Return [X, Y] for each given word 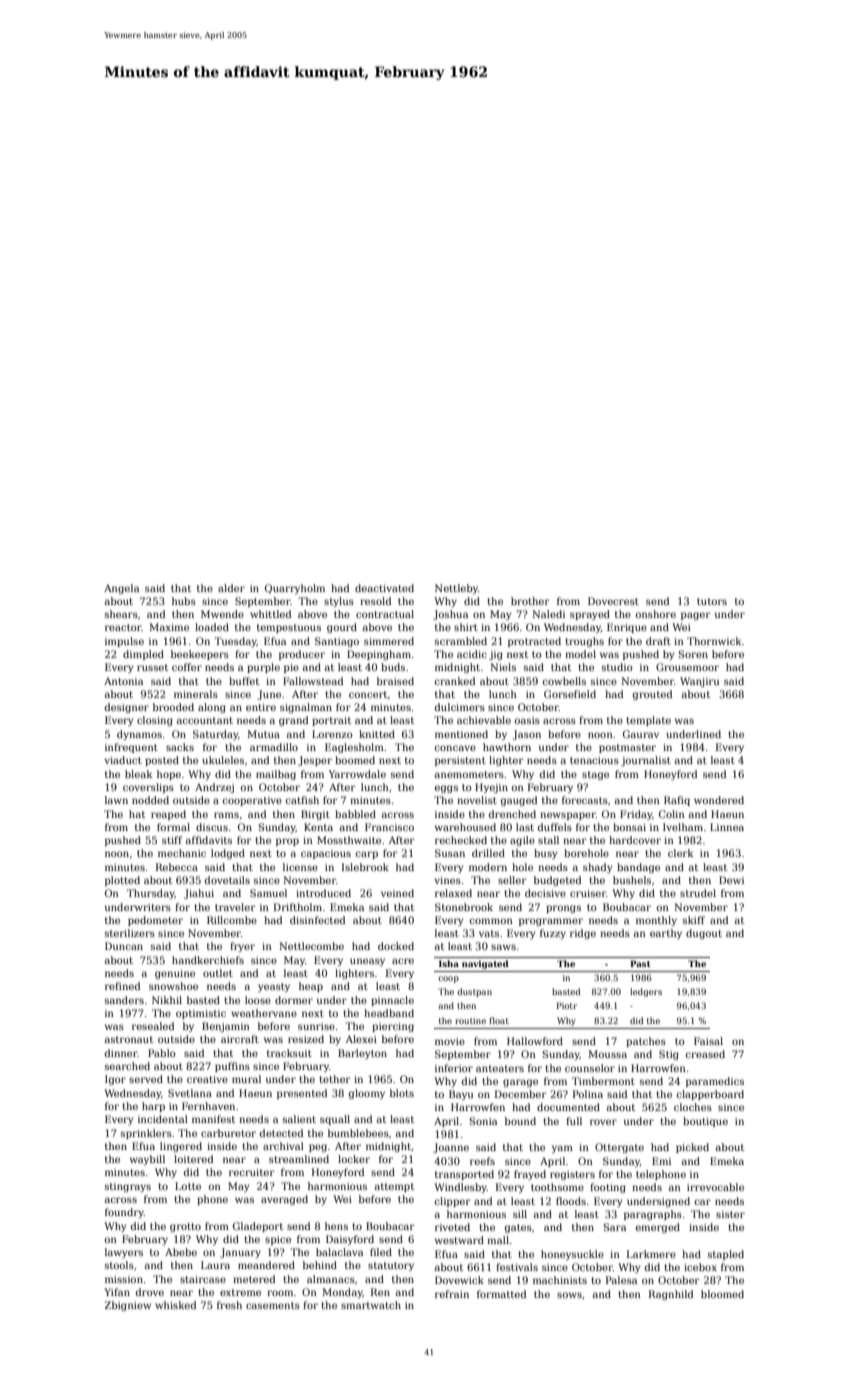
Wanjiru [699, 682]
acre [403, 961]
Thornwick [714, 641]
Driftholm [298, 907]
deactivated [384, 588]
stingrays [128, 1187]
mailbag [276, 775]
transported [464, 1175]
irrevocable [715, 1187]
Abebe [181, 1252]
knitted [377, 734]
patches [646, 1042]
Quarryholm [295, 589]
